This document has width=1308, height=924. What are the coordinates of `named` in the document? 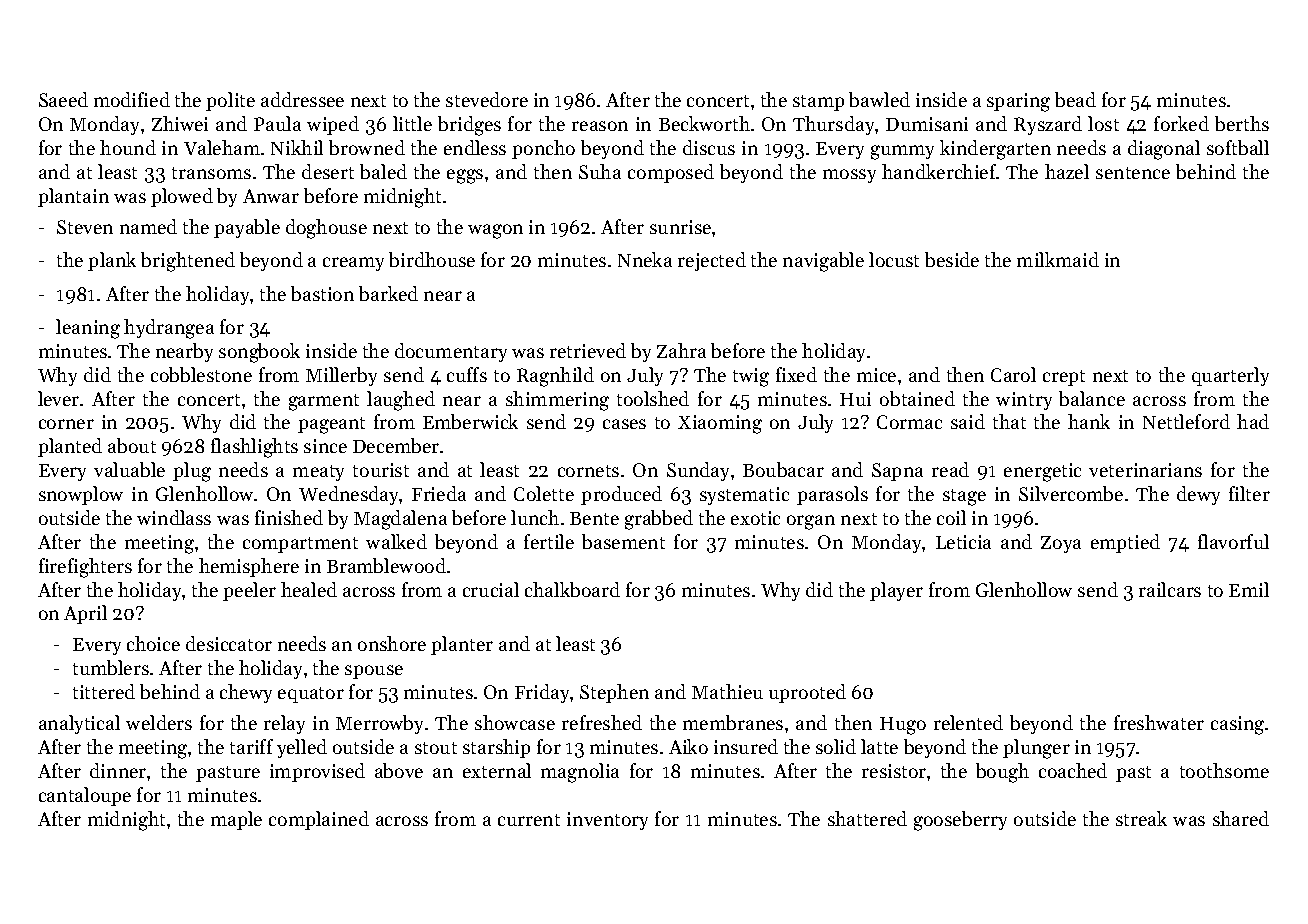 It's located at (148, 226).
